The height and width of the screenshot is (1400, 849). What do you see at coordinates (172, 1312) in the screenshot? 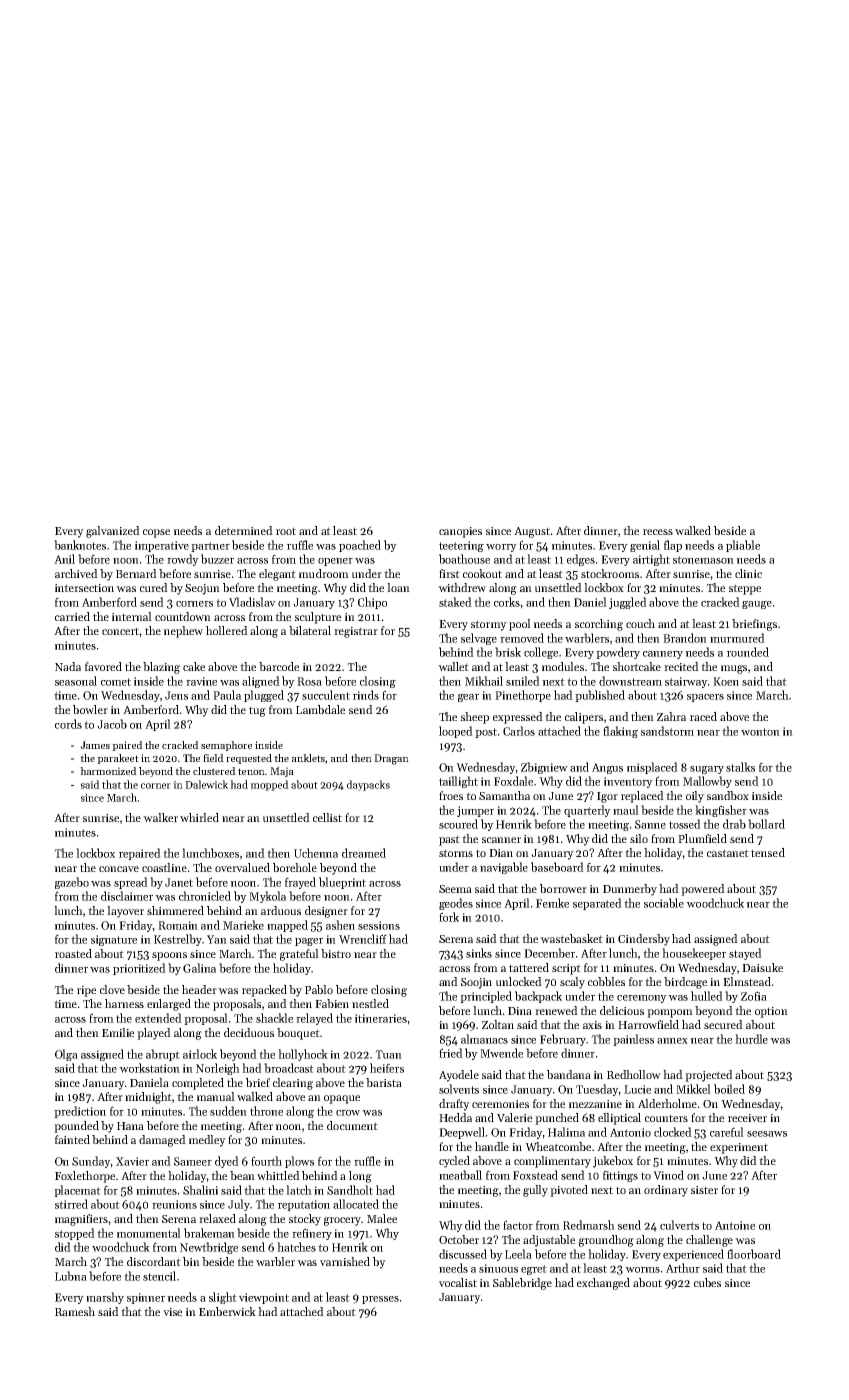
I see `vise` at bounding box center [172, 1312].
